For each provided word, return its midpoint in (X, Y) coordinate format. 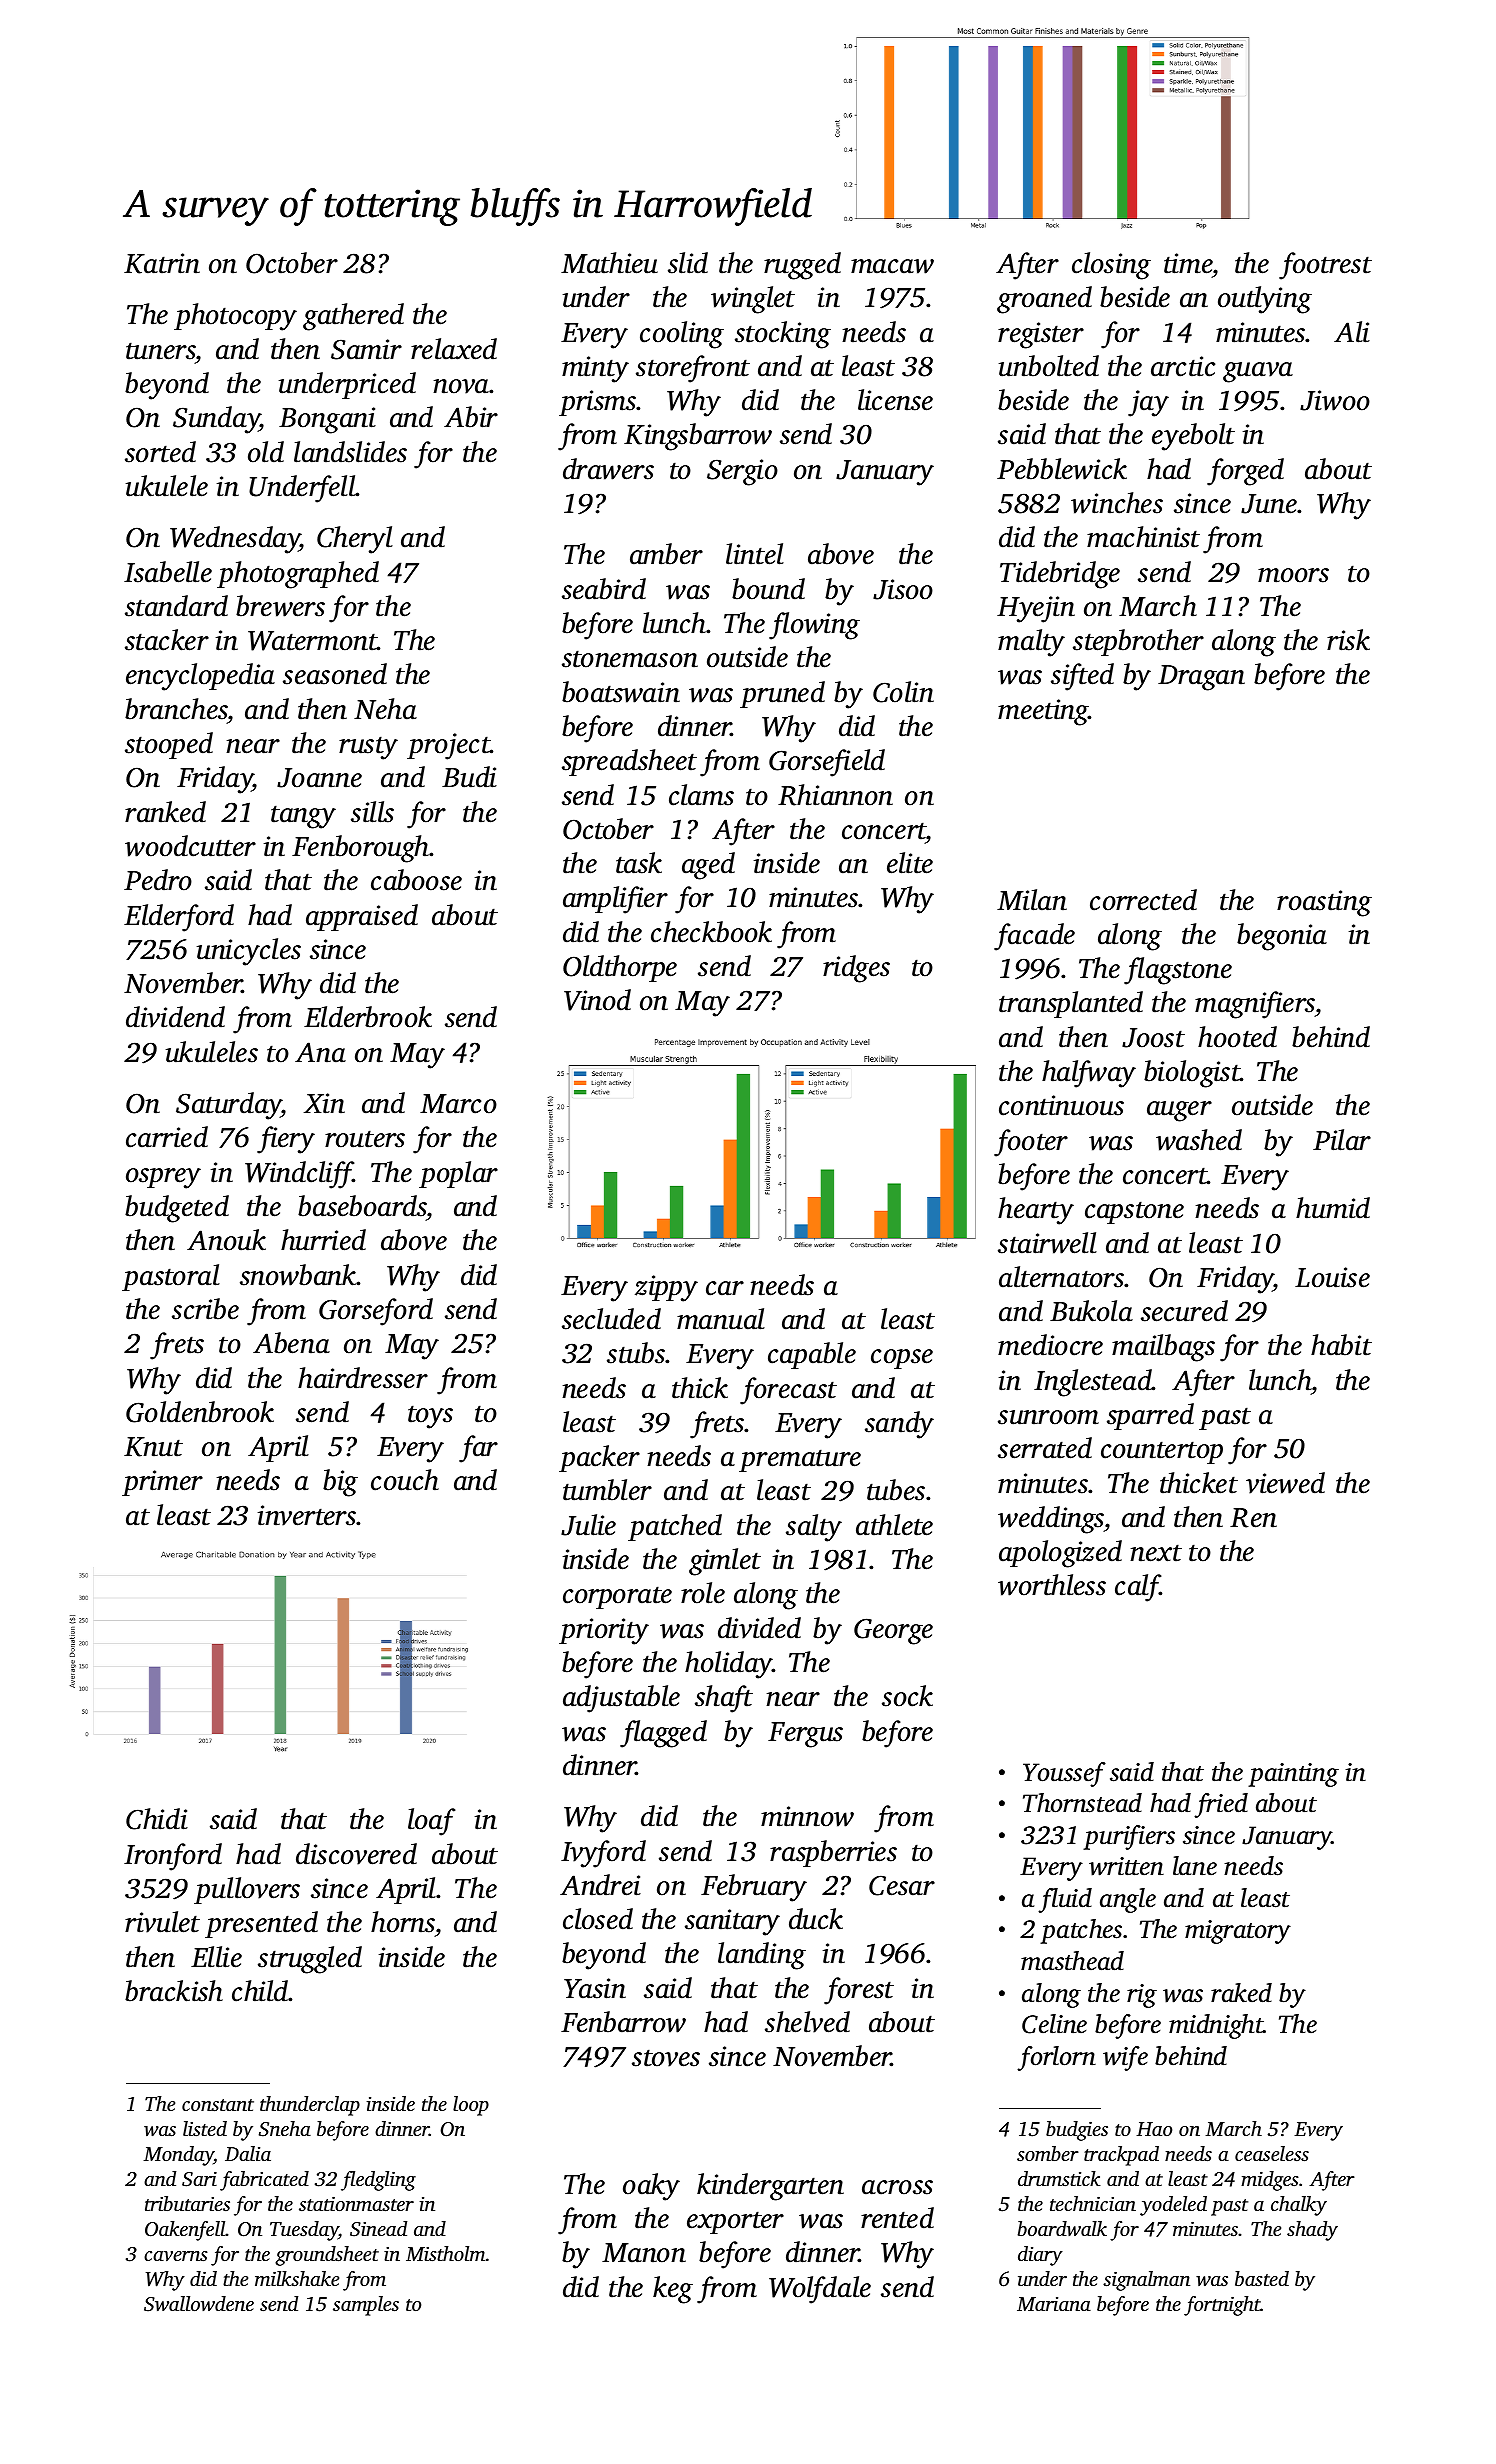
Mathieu (609, 263)
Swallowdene (199, 2304)
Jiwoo (1335, 400)
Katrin (162, 263)
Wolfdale (820, 2290)
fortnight (1222, 2306)
